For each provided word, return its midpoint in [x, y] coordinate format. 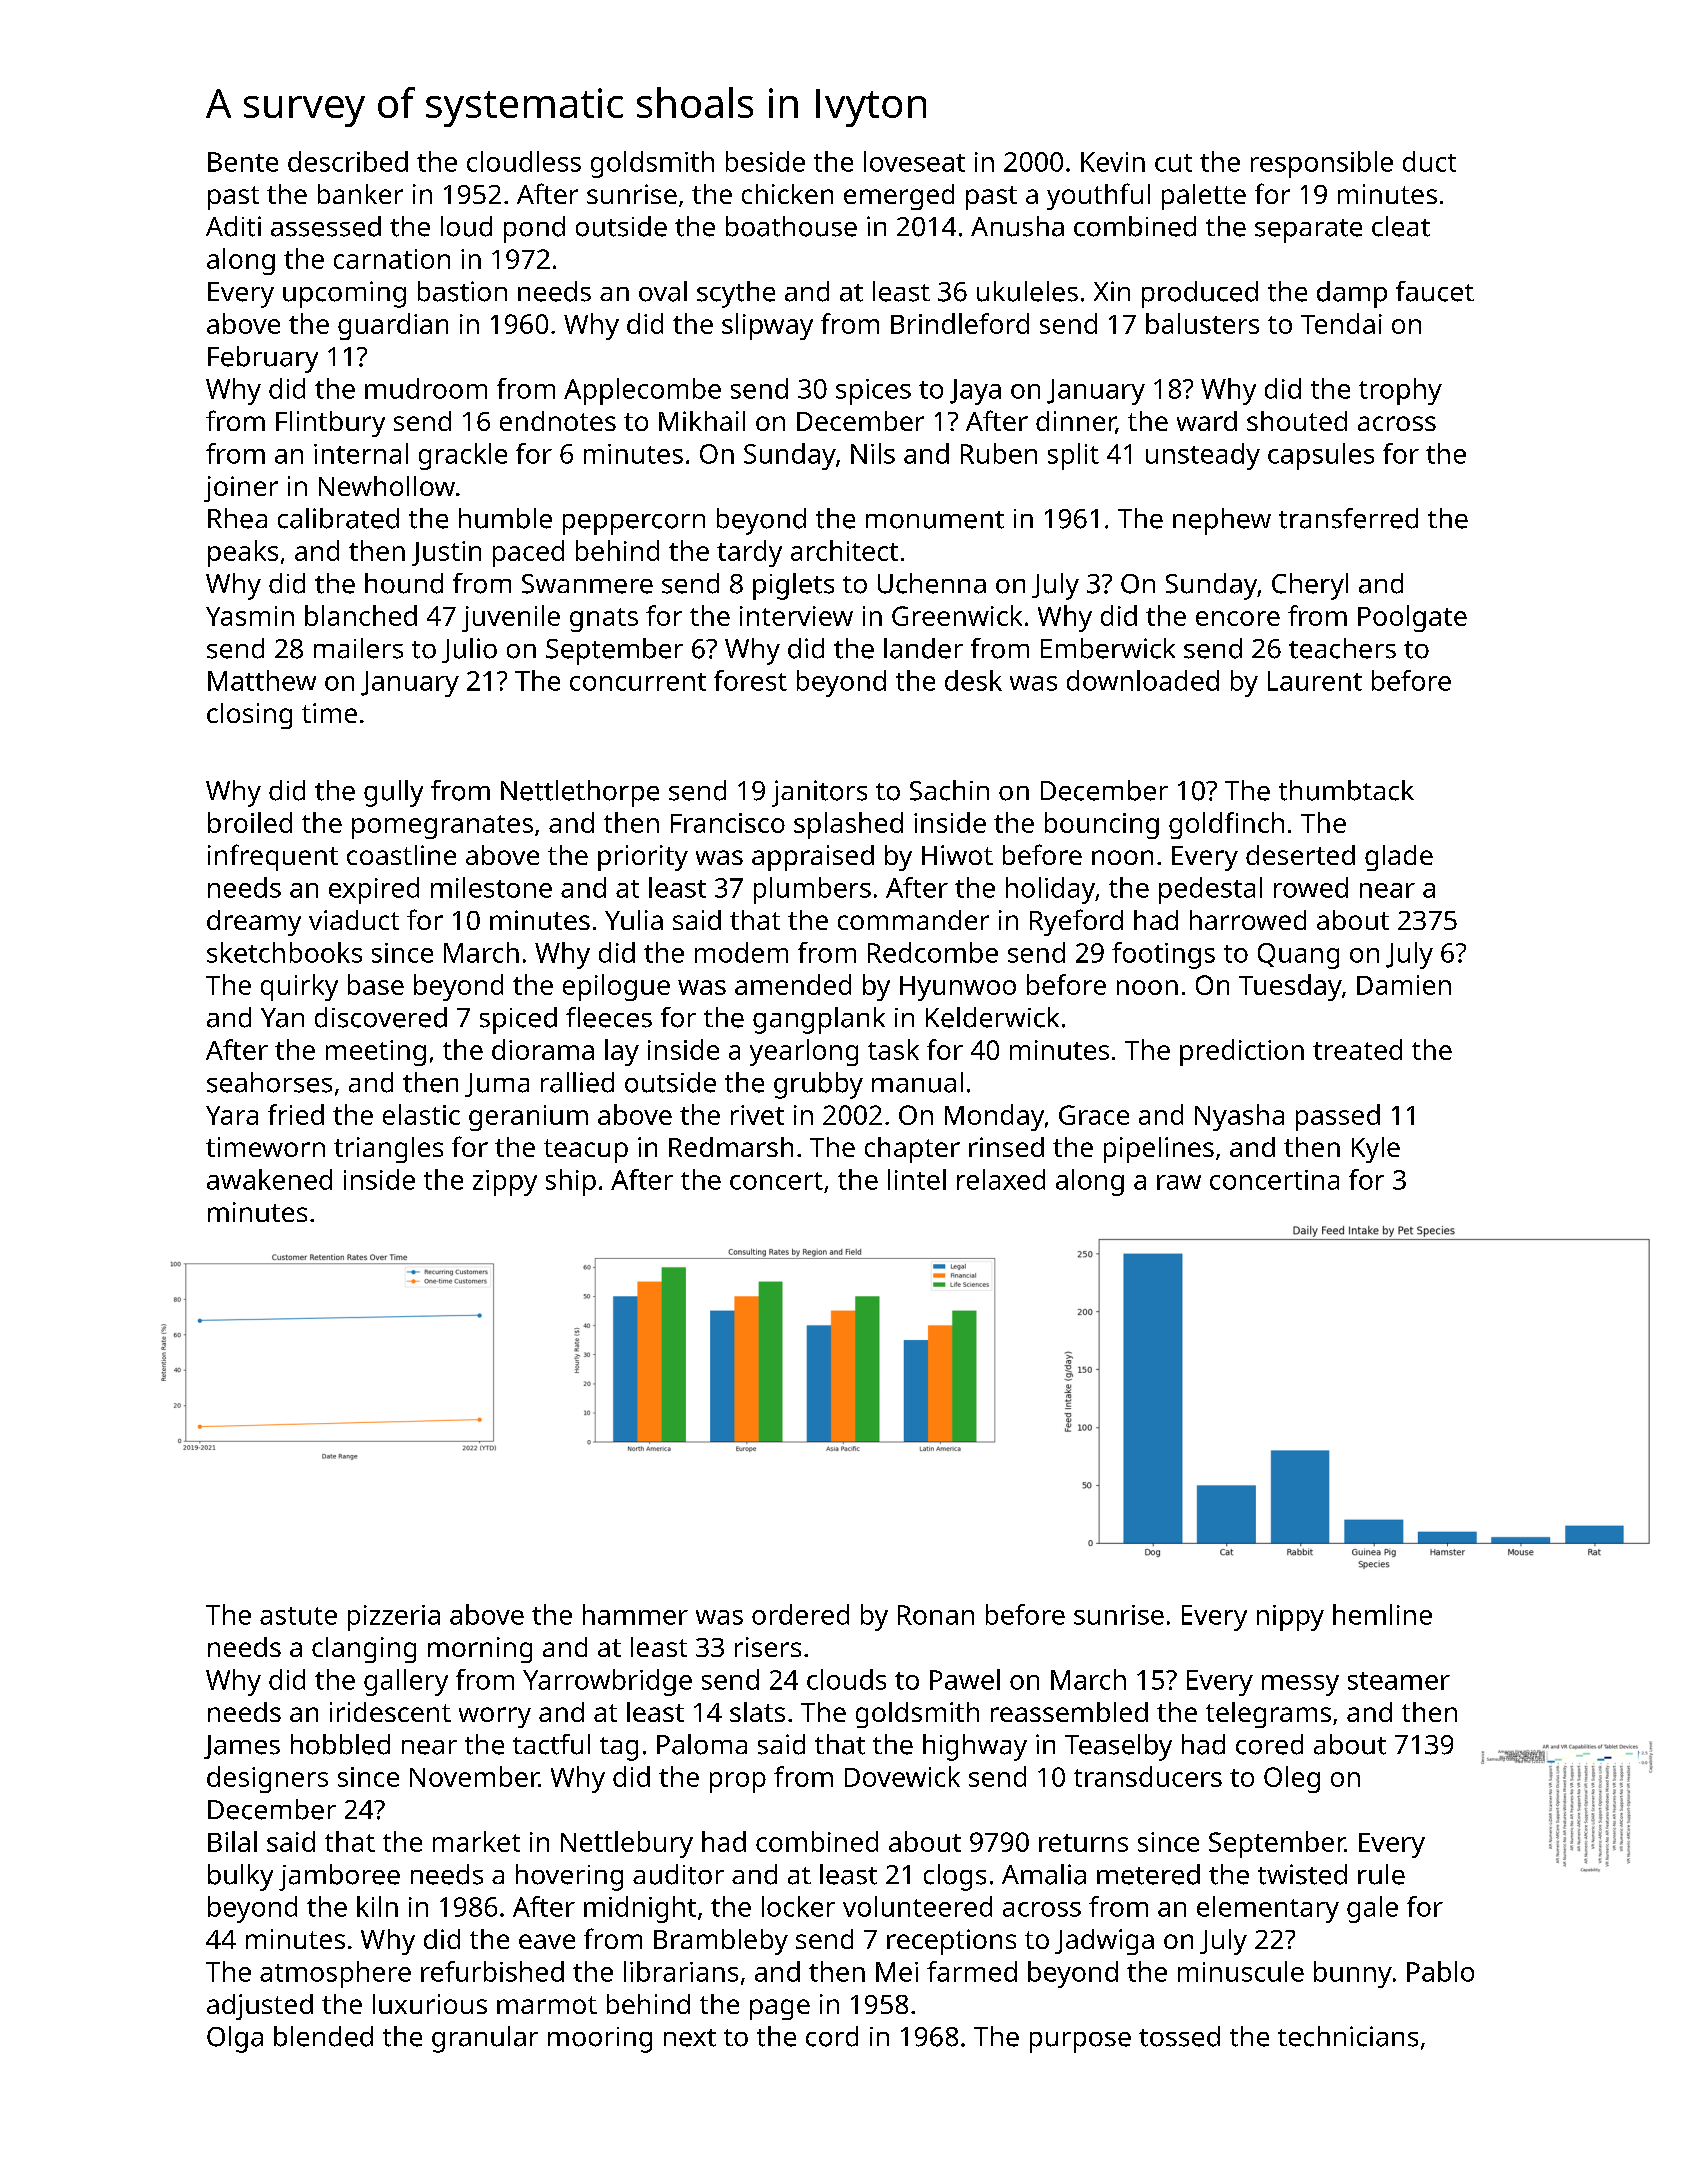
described [348, 161]
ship [571, 1182]
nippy [1290, 1618]
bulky [240, 1877]
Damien [1404, 985]
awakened [269, 1179]
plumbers [812, 890]
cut [1173, 163]
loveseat [914, 161]
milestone [491, 887]
